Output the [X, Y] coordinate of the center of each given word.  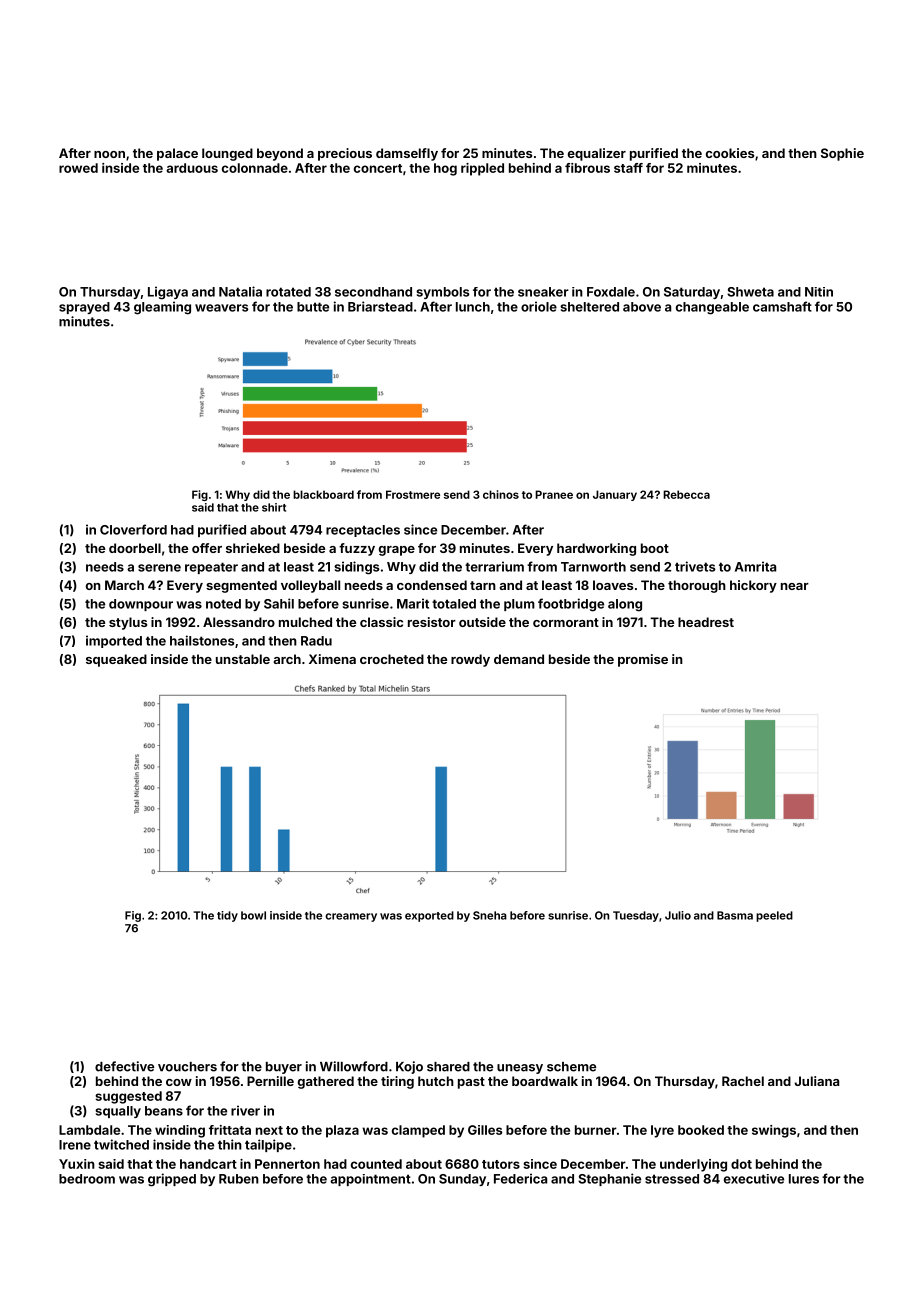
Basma [735, 915]
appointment [370, 1180]
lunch [473, 307]
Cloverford [133, 529]
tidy [227, 916]
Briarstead [380, 306]
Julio [678, 915]
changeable [712, 308]
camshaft [782, 306]
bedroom [87, 1179]
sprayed [84, 308]
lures [804, 1179]
